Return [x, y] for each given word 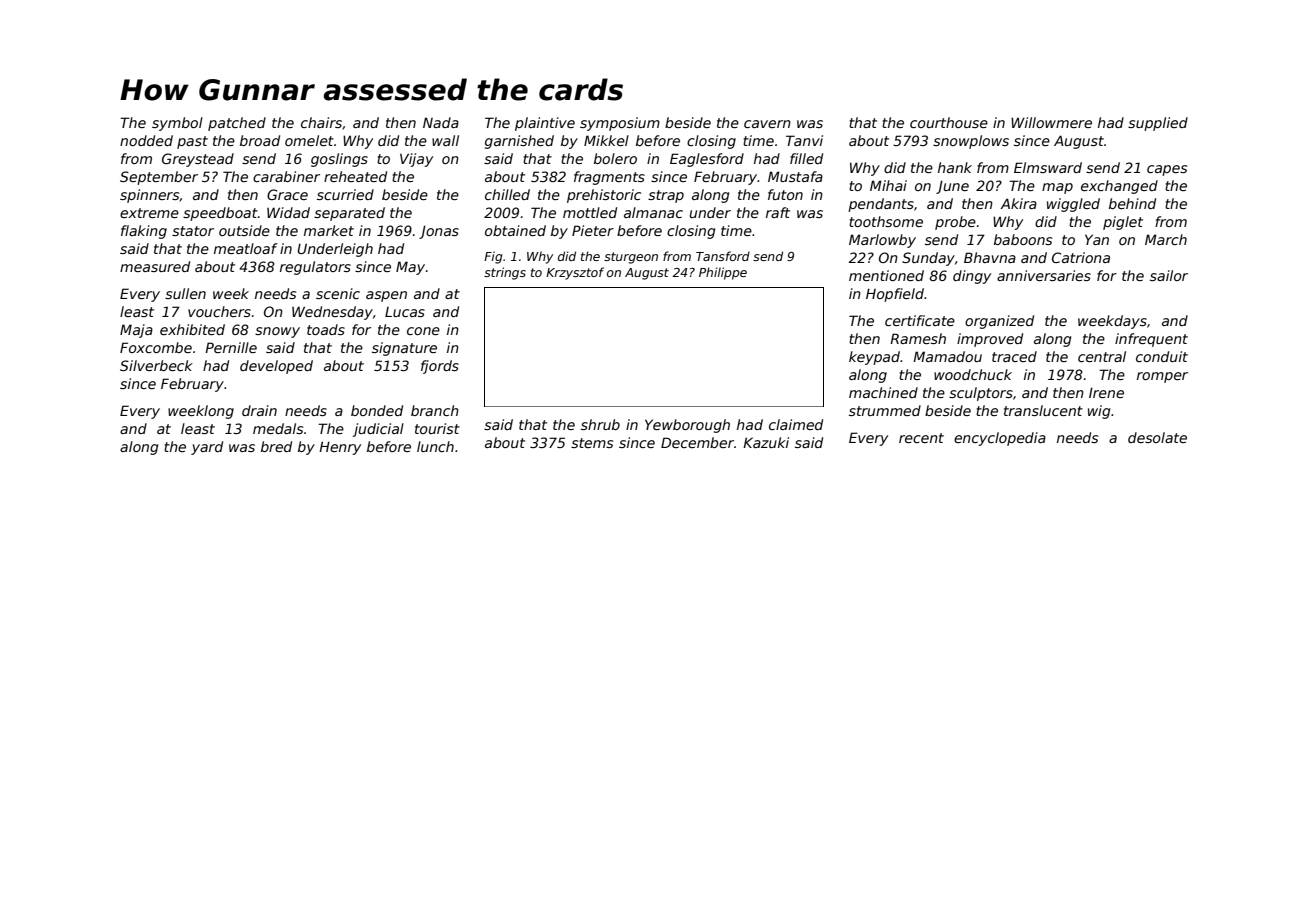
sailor [1169, 275]
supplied [1158, 124]
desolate [1157, 437]
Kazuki [766, 442]
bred [276, 446]
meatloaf [245, 248]
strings [505, 273]
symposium [620, 124]
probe [955, 223]
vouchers [219, 311]
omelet [309, 140]
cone [423, 331]
